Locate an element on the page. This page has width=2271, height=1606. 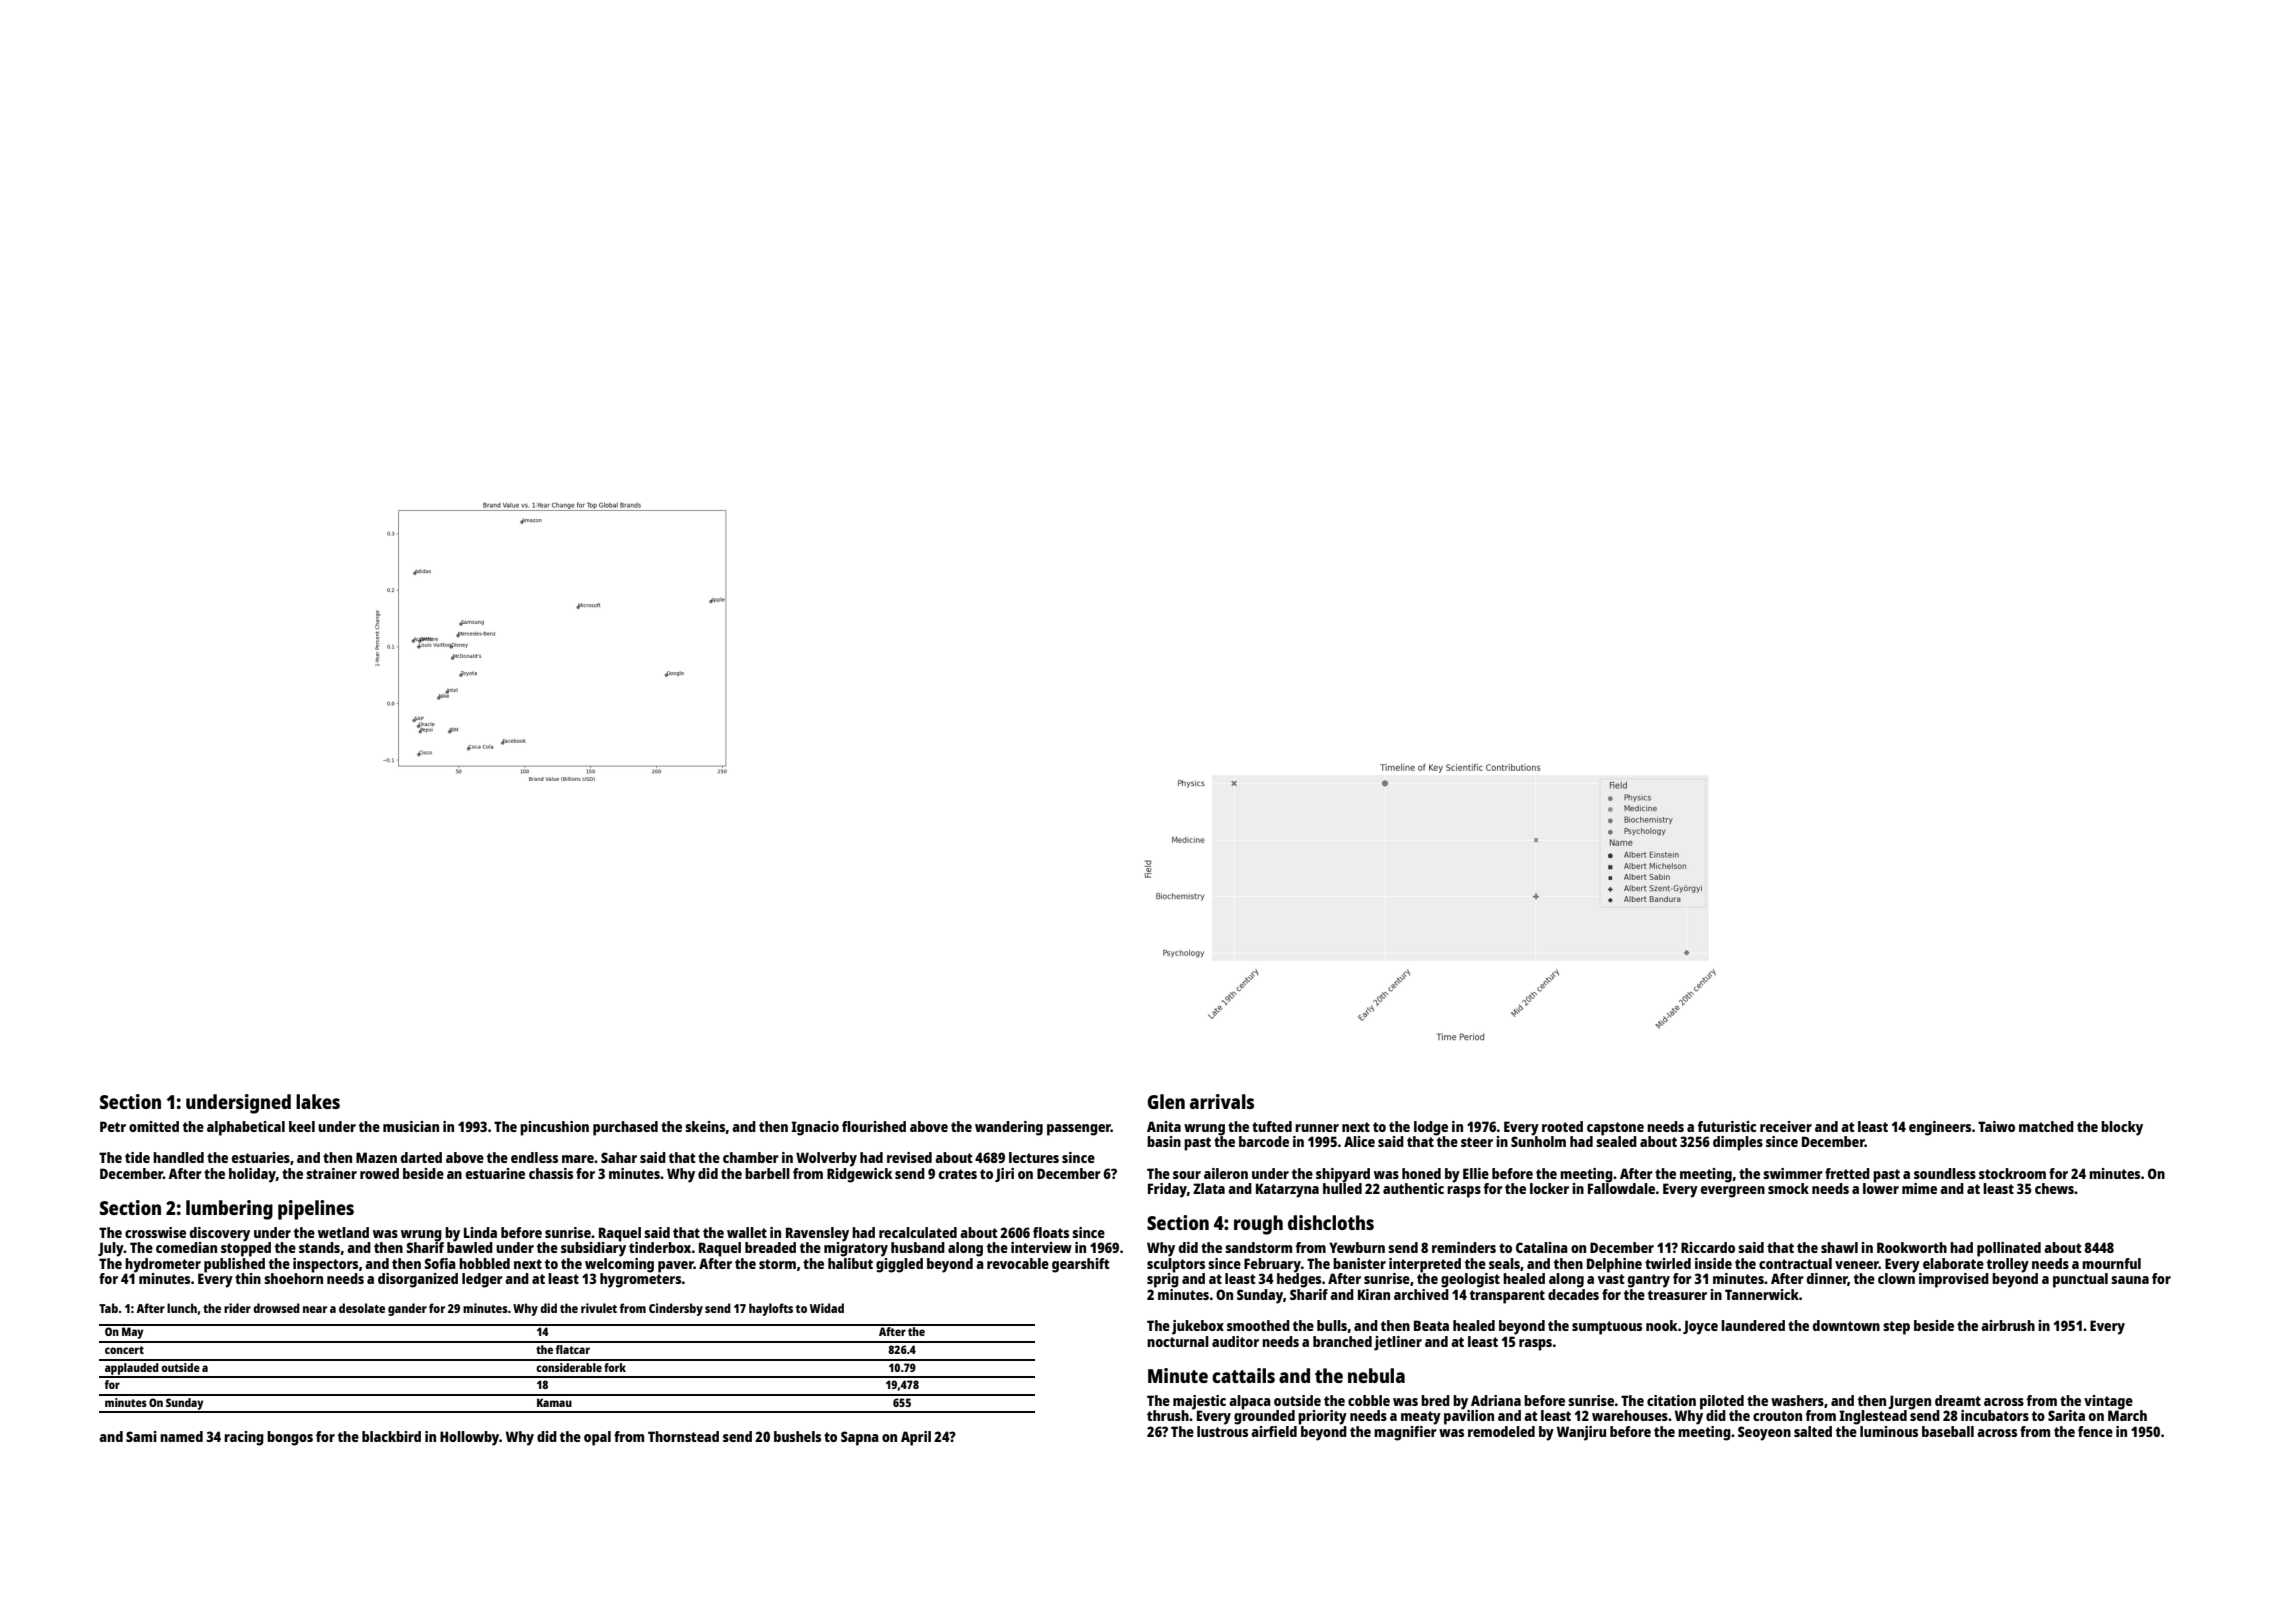
lakes is located at coordinates (318, 1101).
